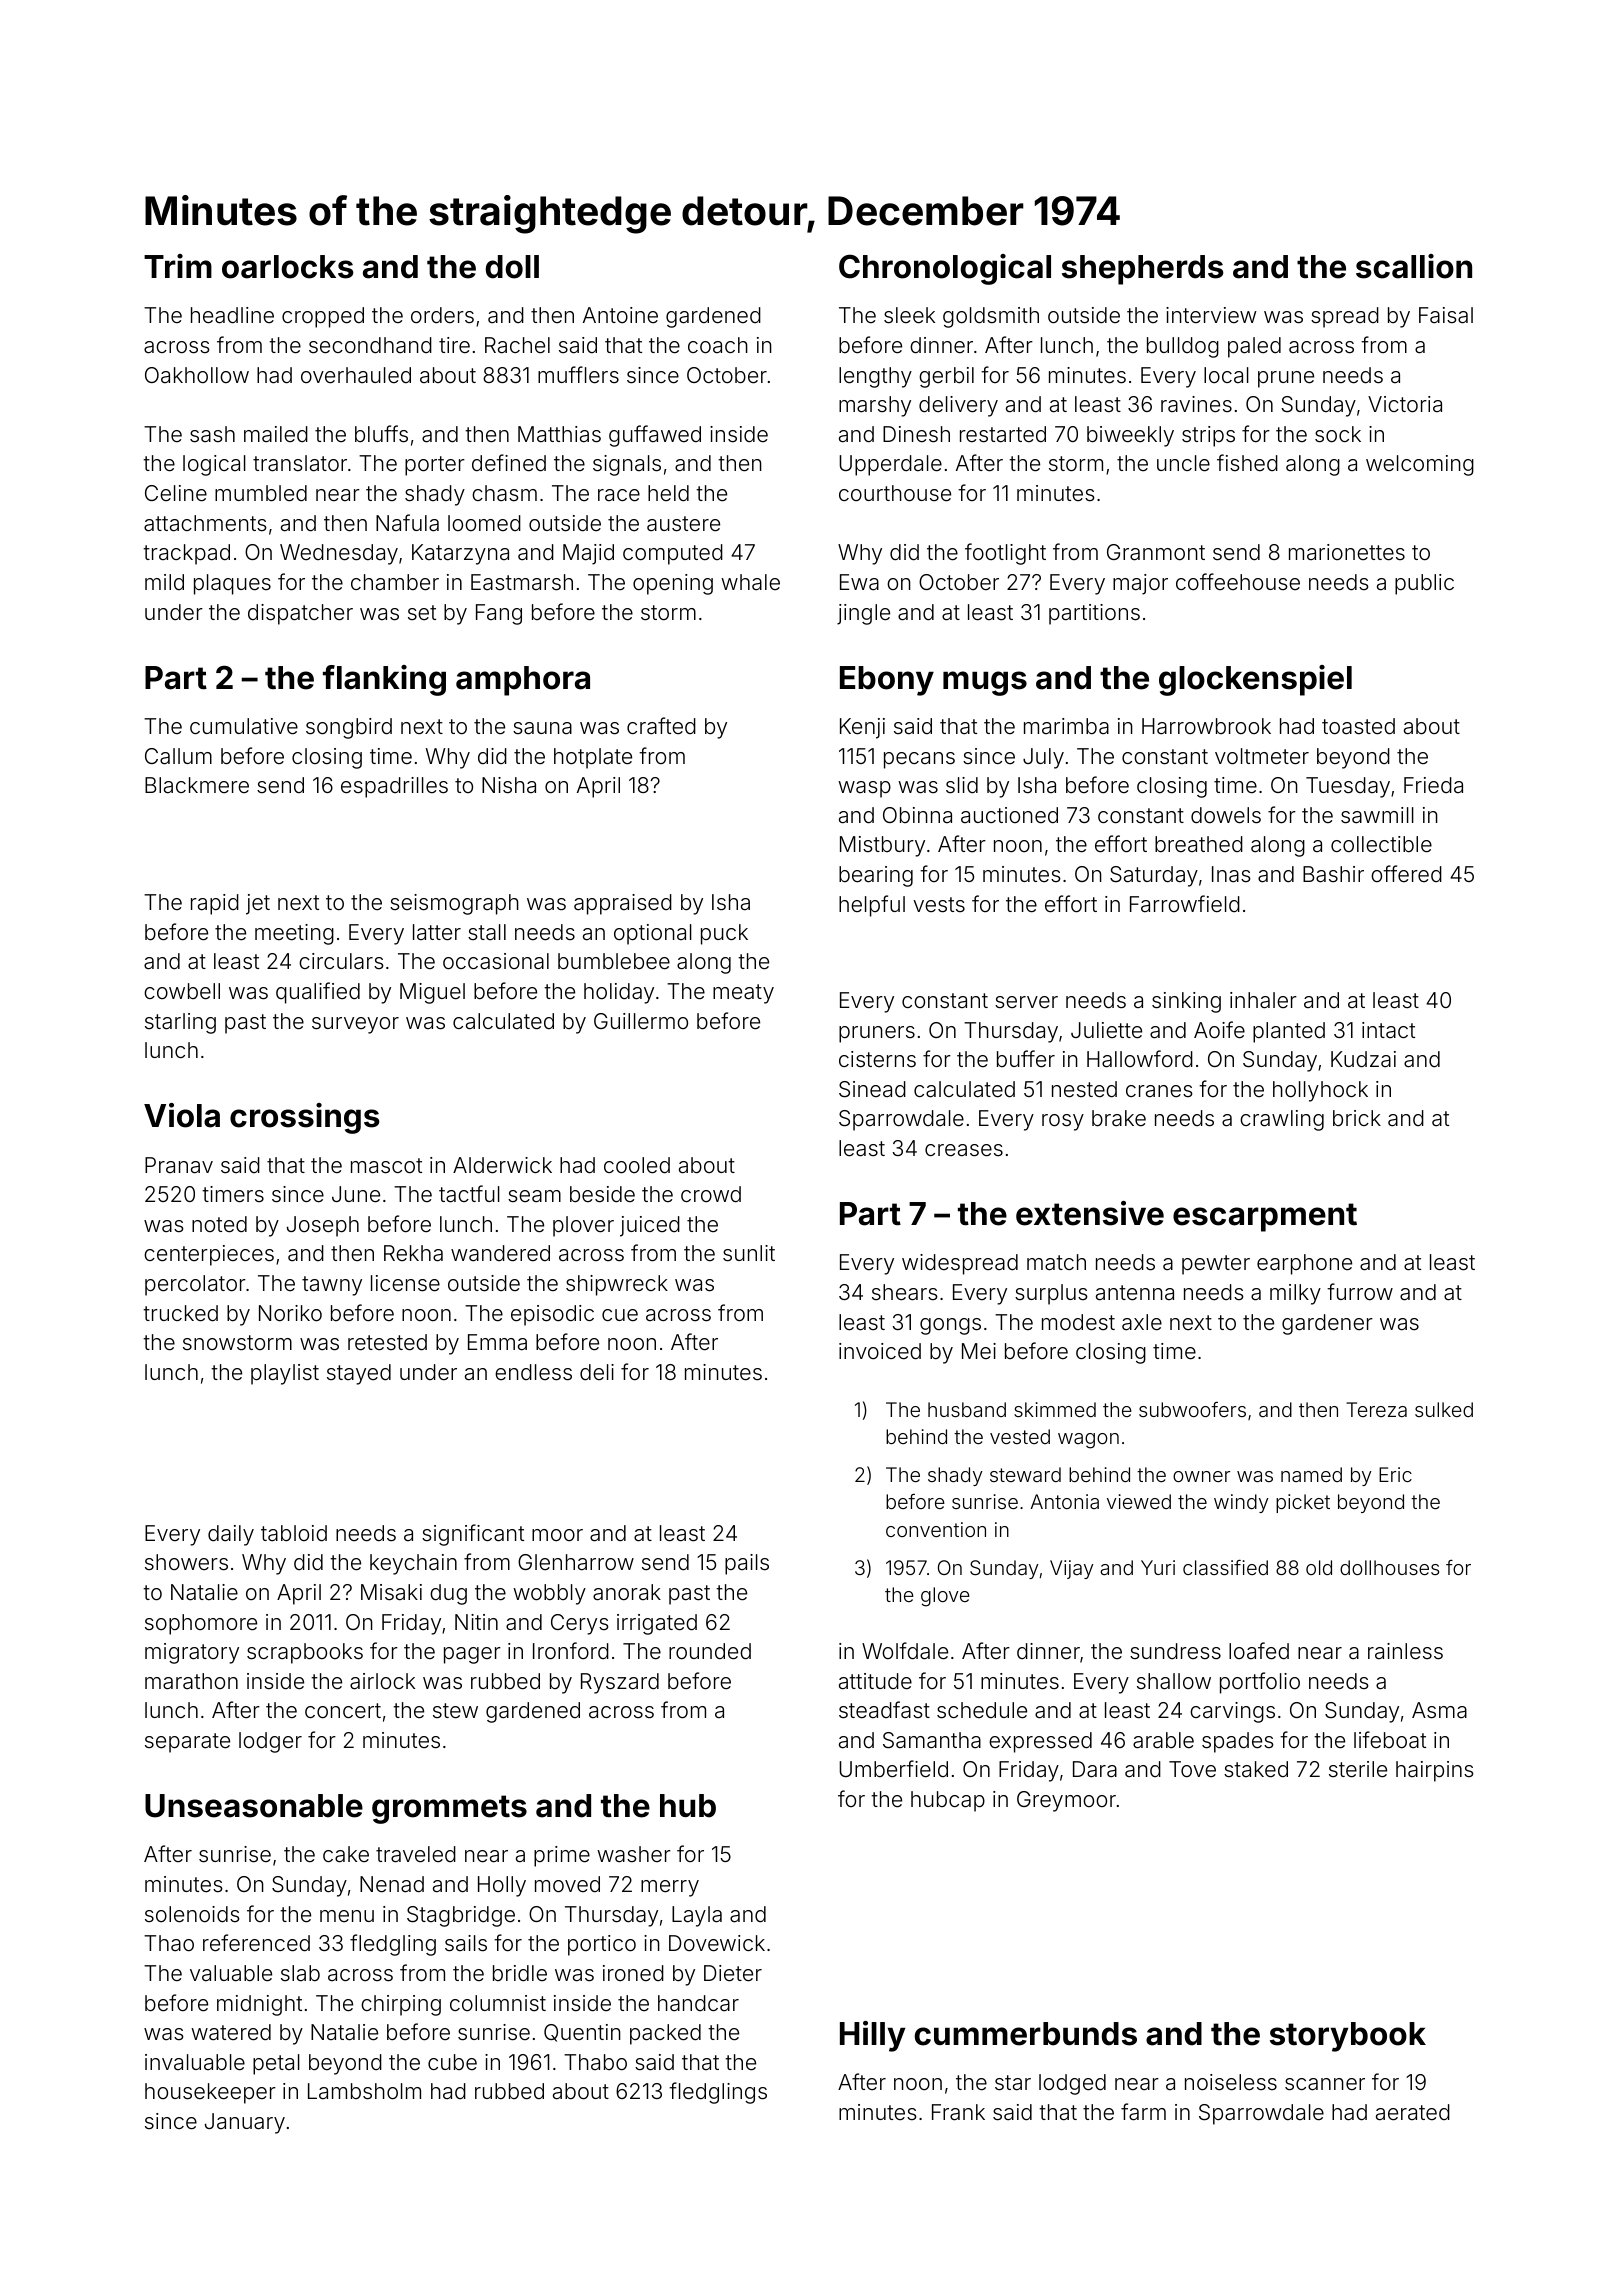 This page has height=2292, width=1620. Describe the element at coordinates (1446, 315) in the page. I see `Faisal` at that location.
